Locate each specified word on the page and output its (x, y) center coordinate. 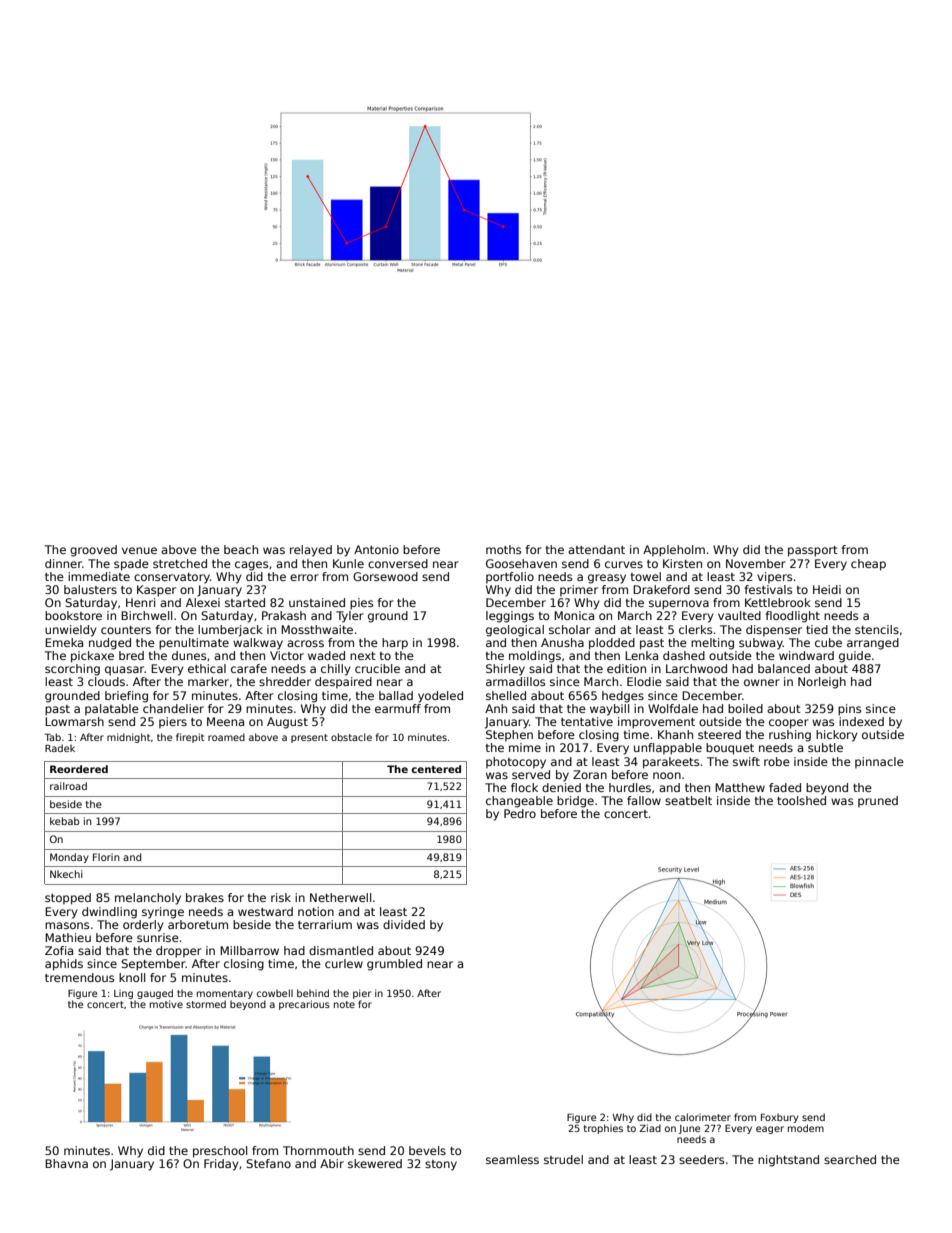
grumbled (394, 965)
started (245, 602)
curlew (344, 963)
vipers (774, 578)
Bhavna (66, 1163)
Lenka (641, 655)
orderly (143, 926)
